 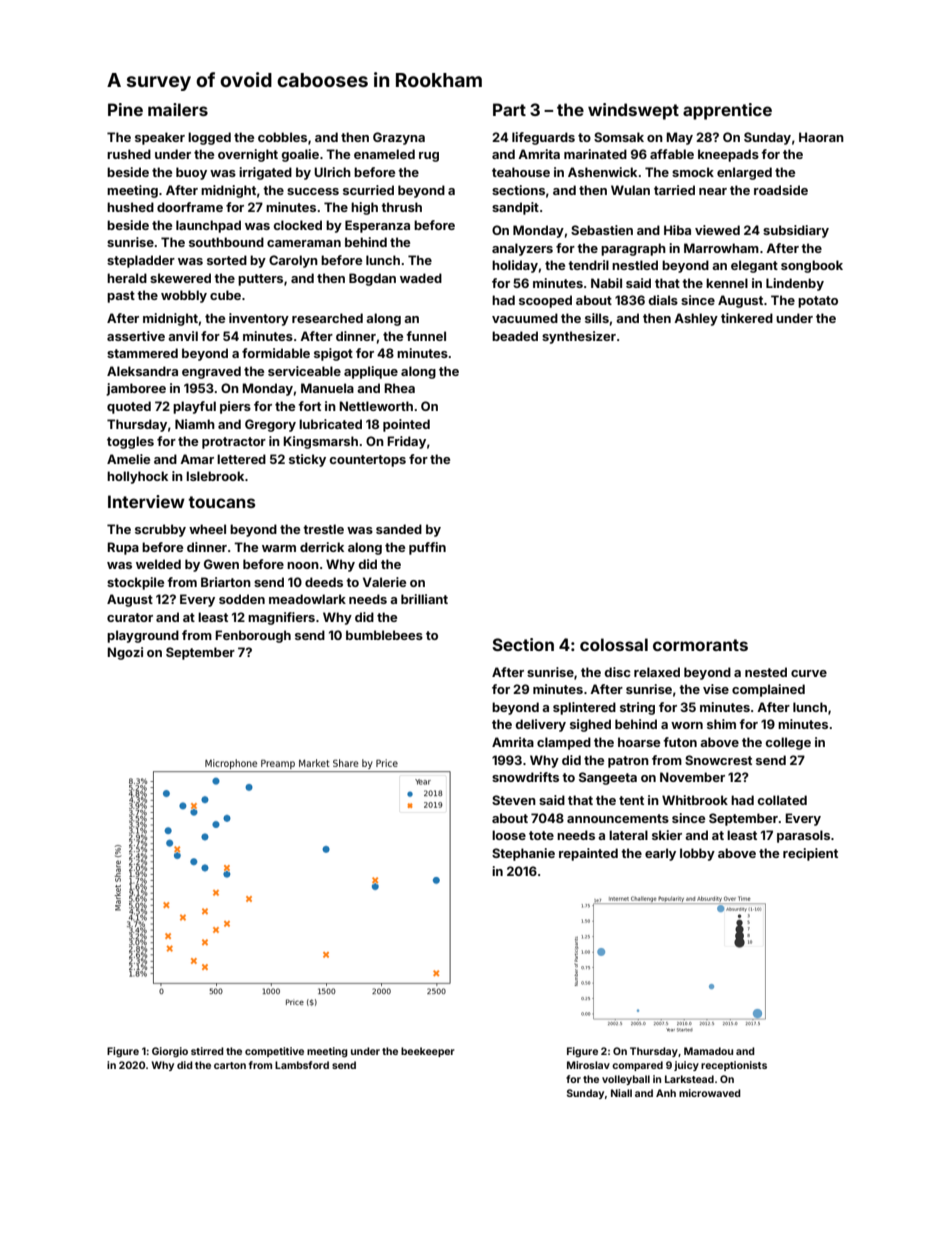 I want to click on carton, so click(x=230, y=1065).
